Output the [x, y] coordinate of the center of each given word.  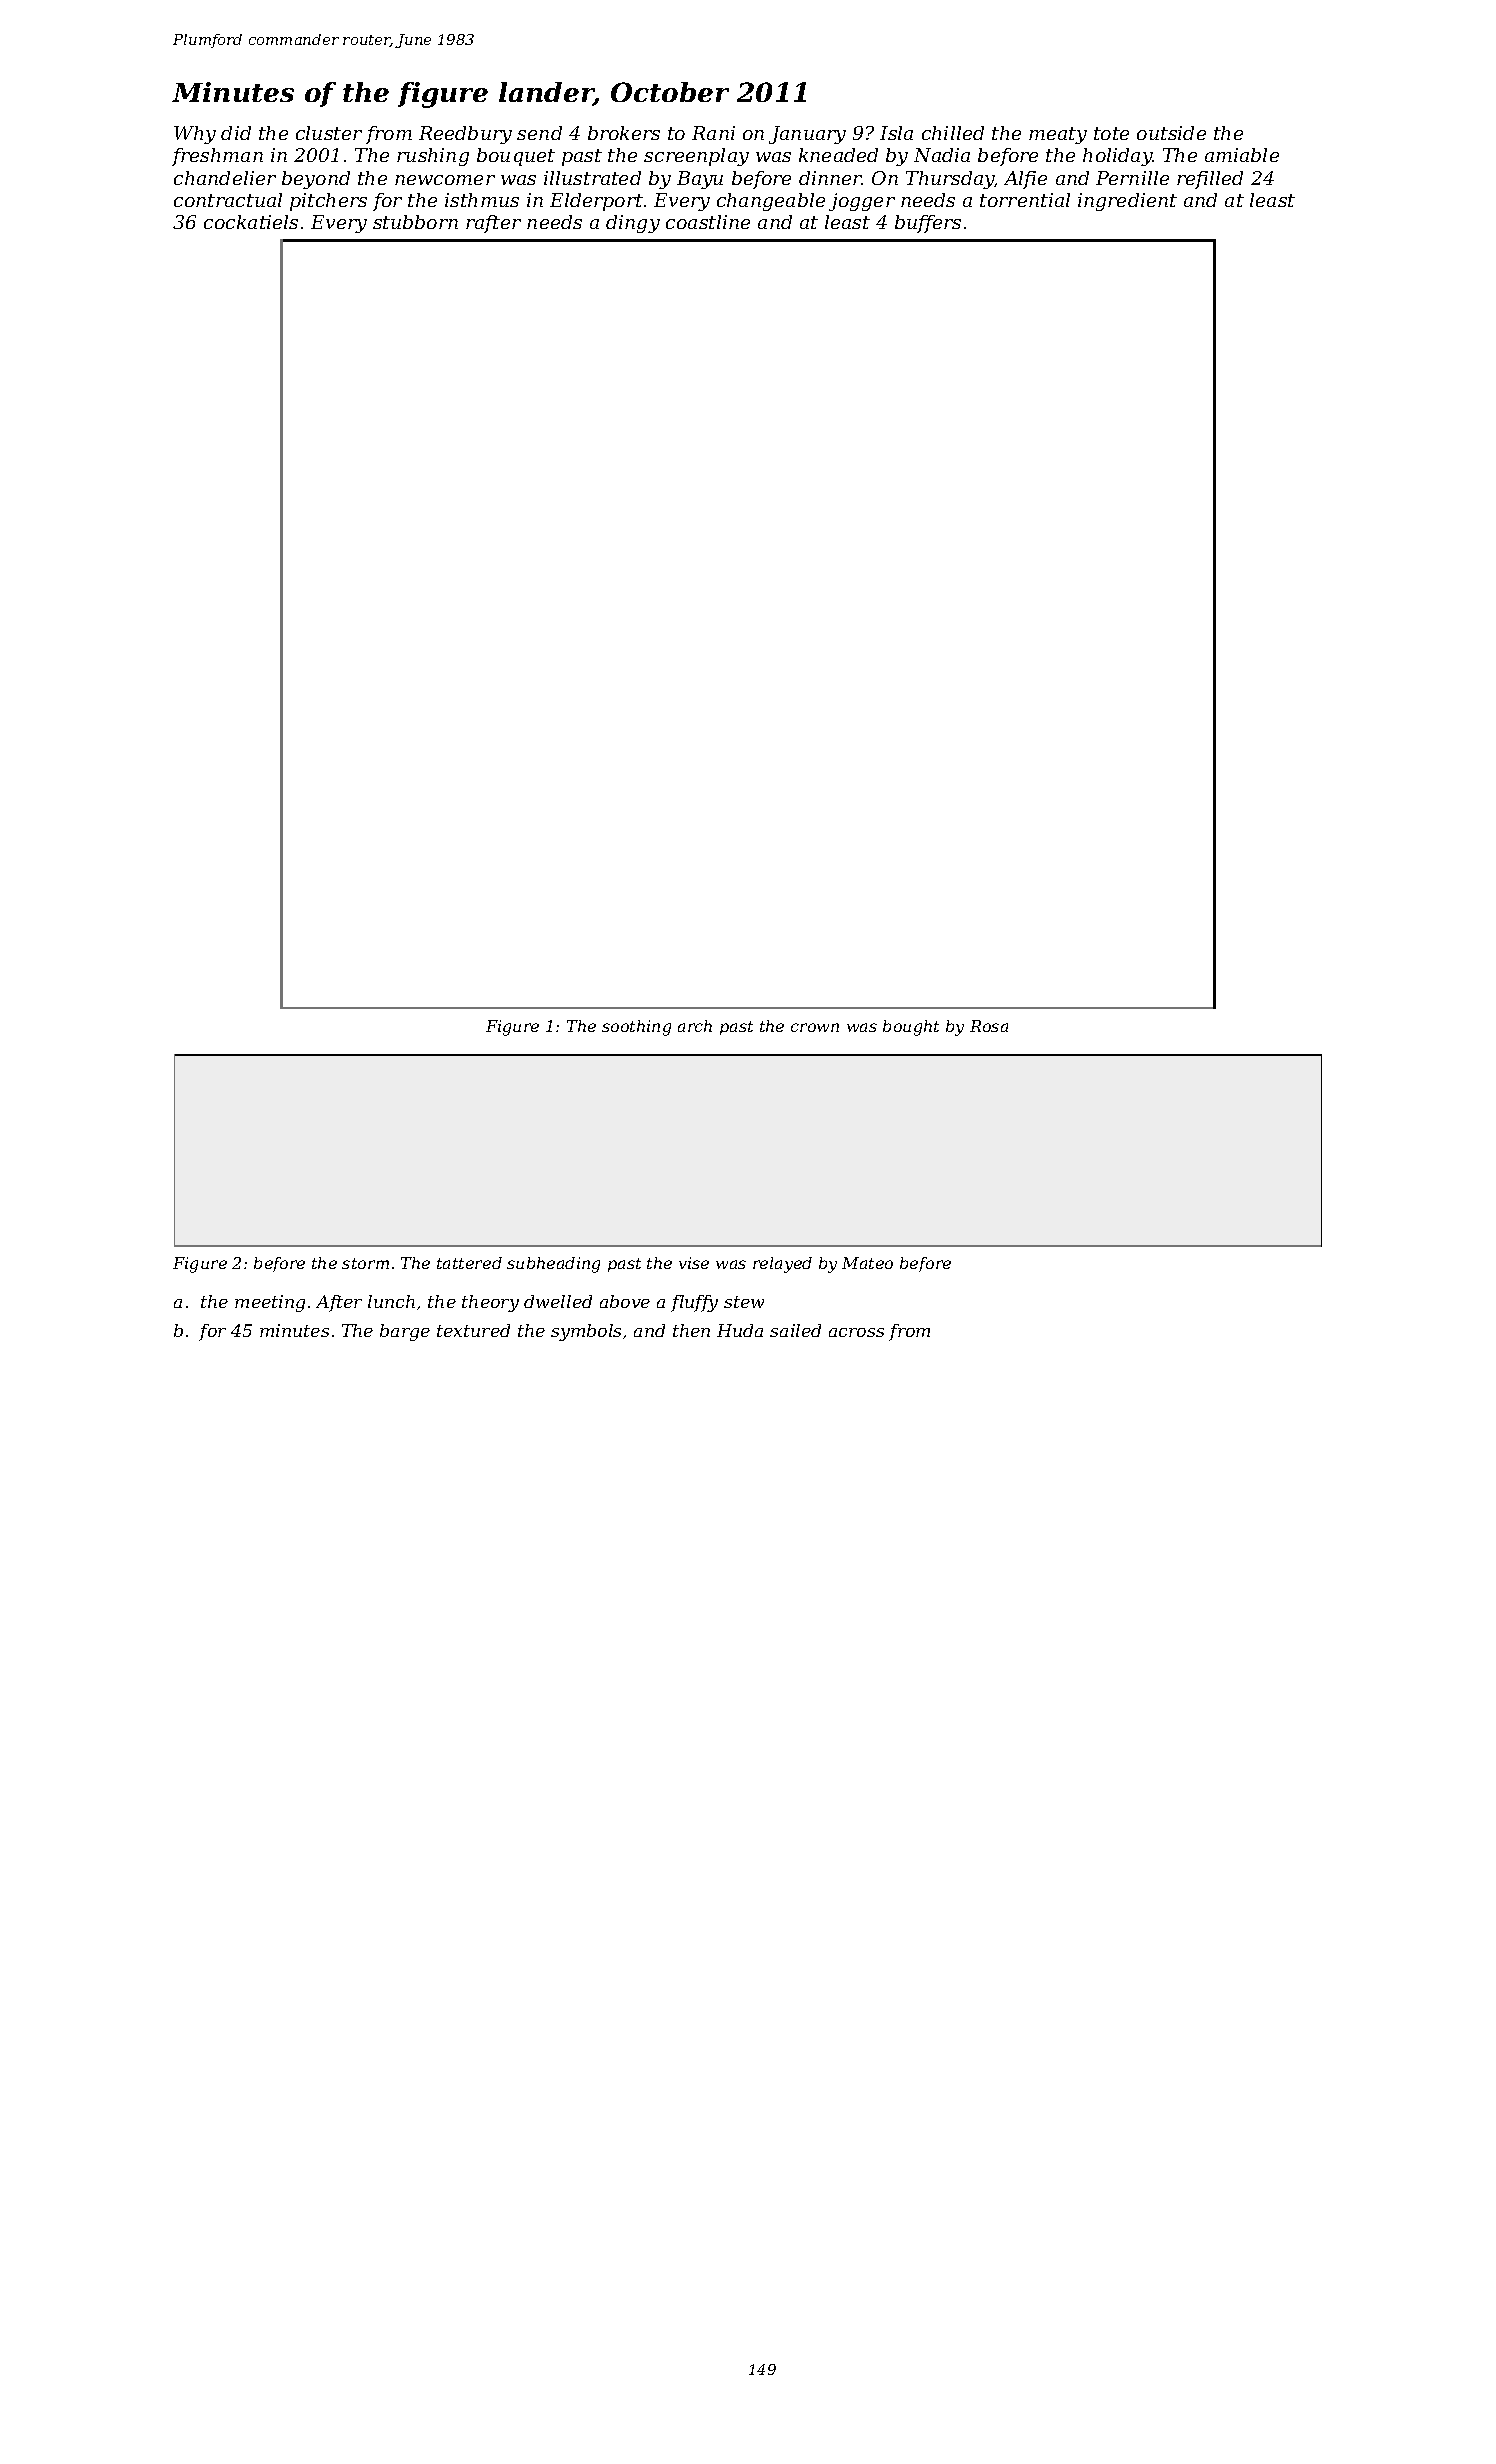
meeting [270, 1303]
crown [815, 1027]
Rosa [989, 1026]
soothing [636, 1028]
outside [1171, 133]
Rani [713, 133]
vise [694, 1263]
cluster [329, 133]
